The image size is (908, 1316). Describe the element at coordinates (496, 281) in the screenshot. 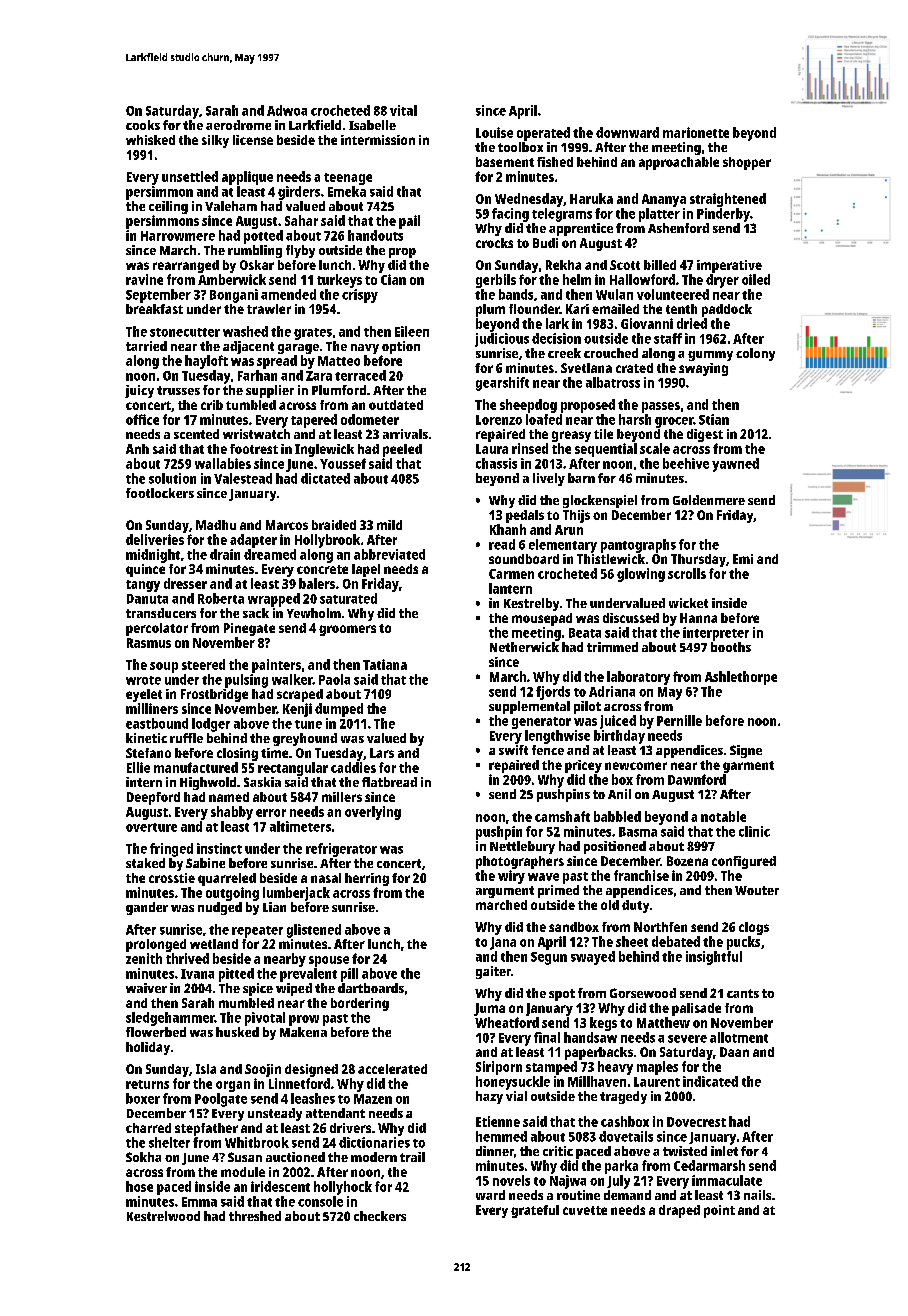

I see `gerbils` at that location.
